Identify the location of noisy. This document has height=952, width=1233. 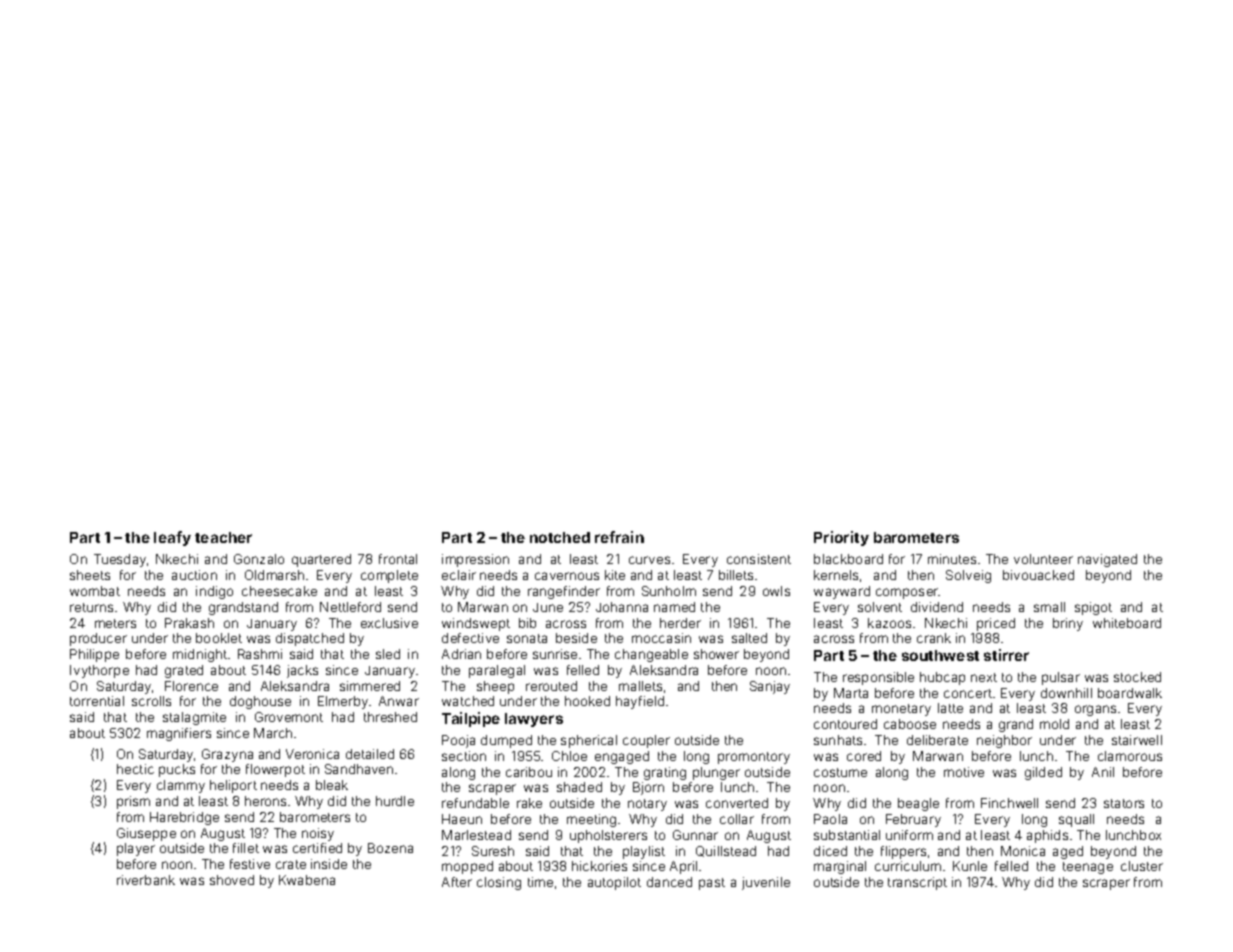
(318, 834).
